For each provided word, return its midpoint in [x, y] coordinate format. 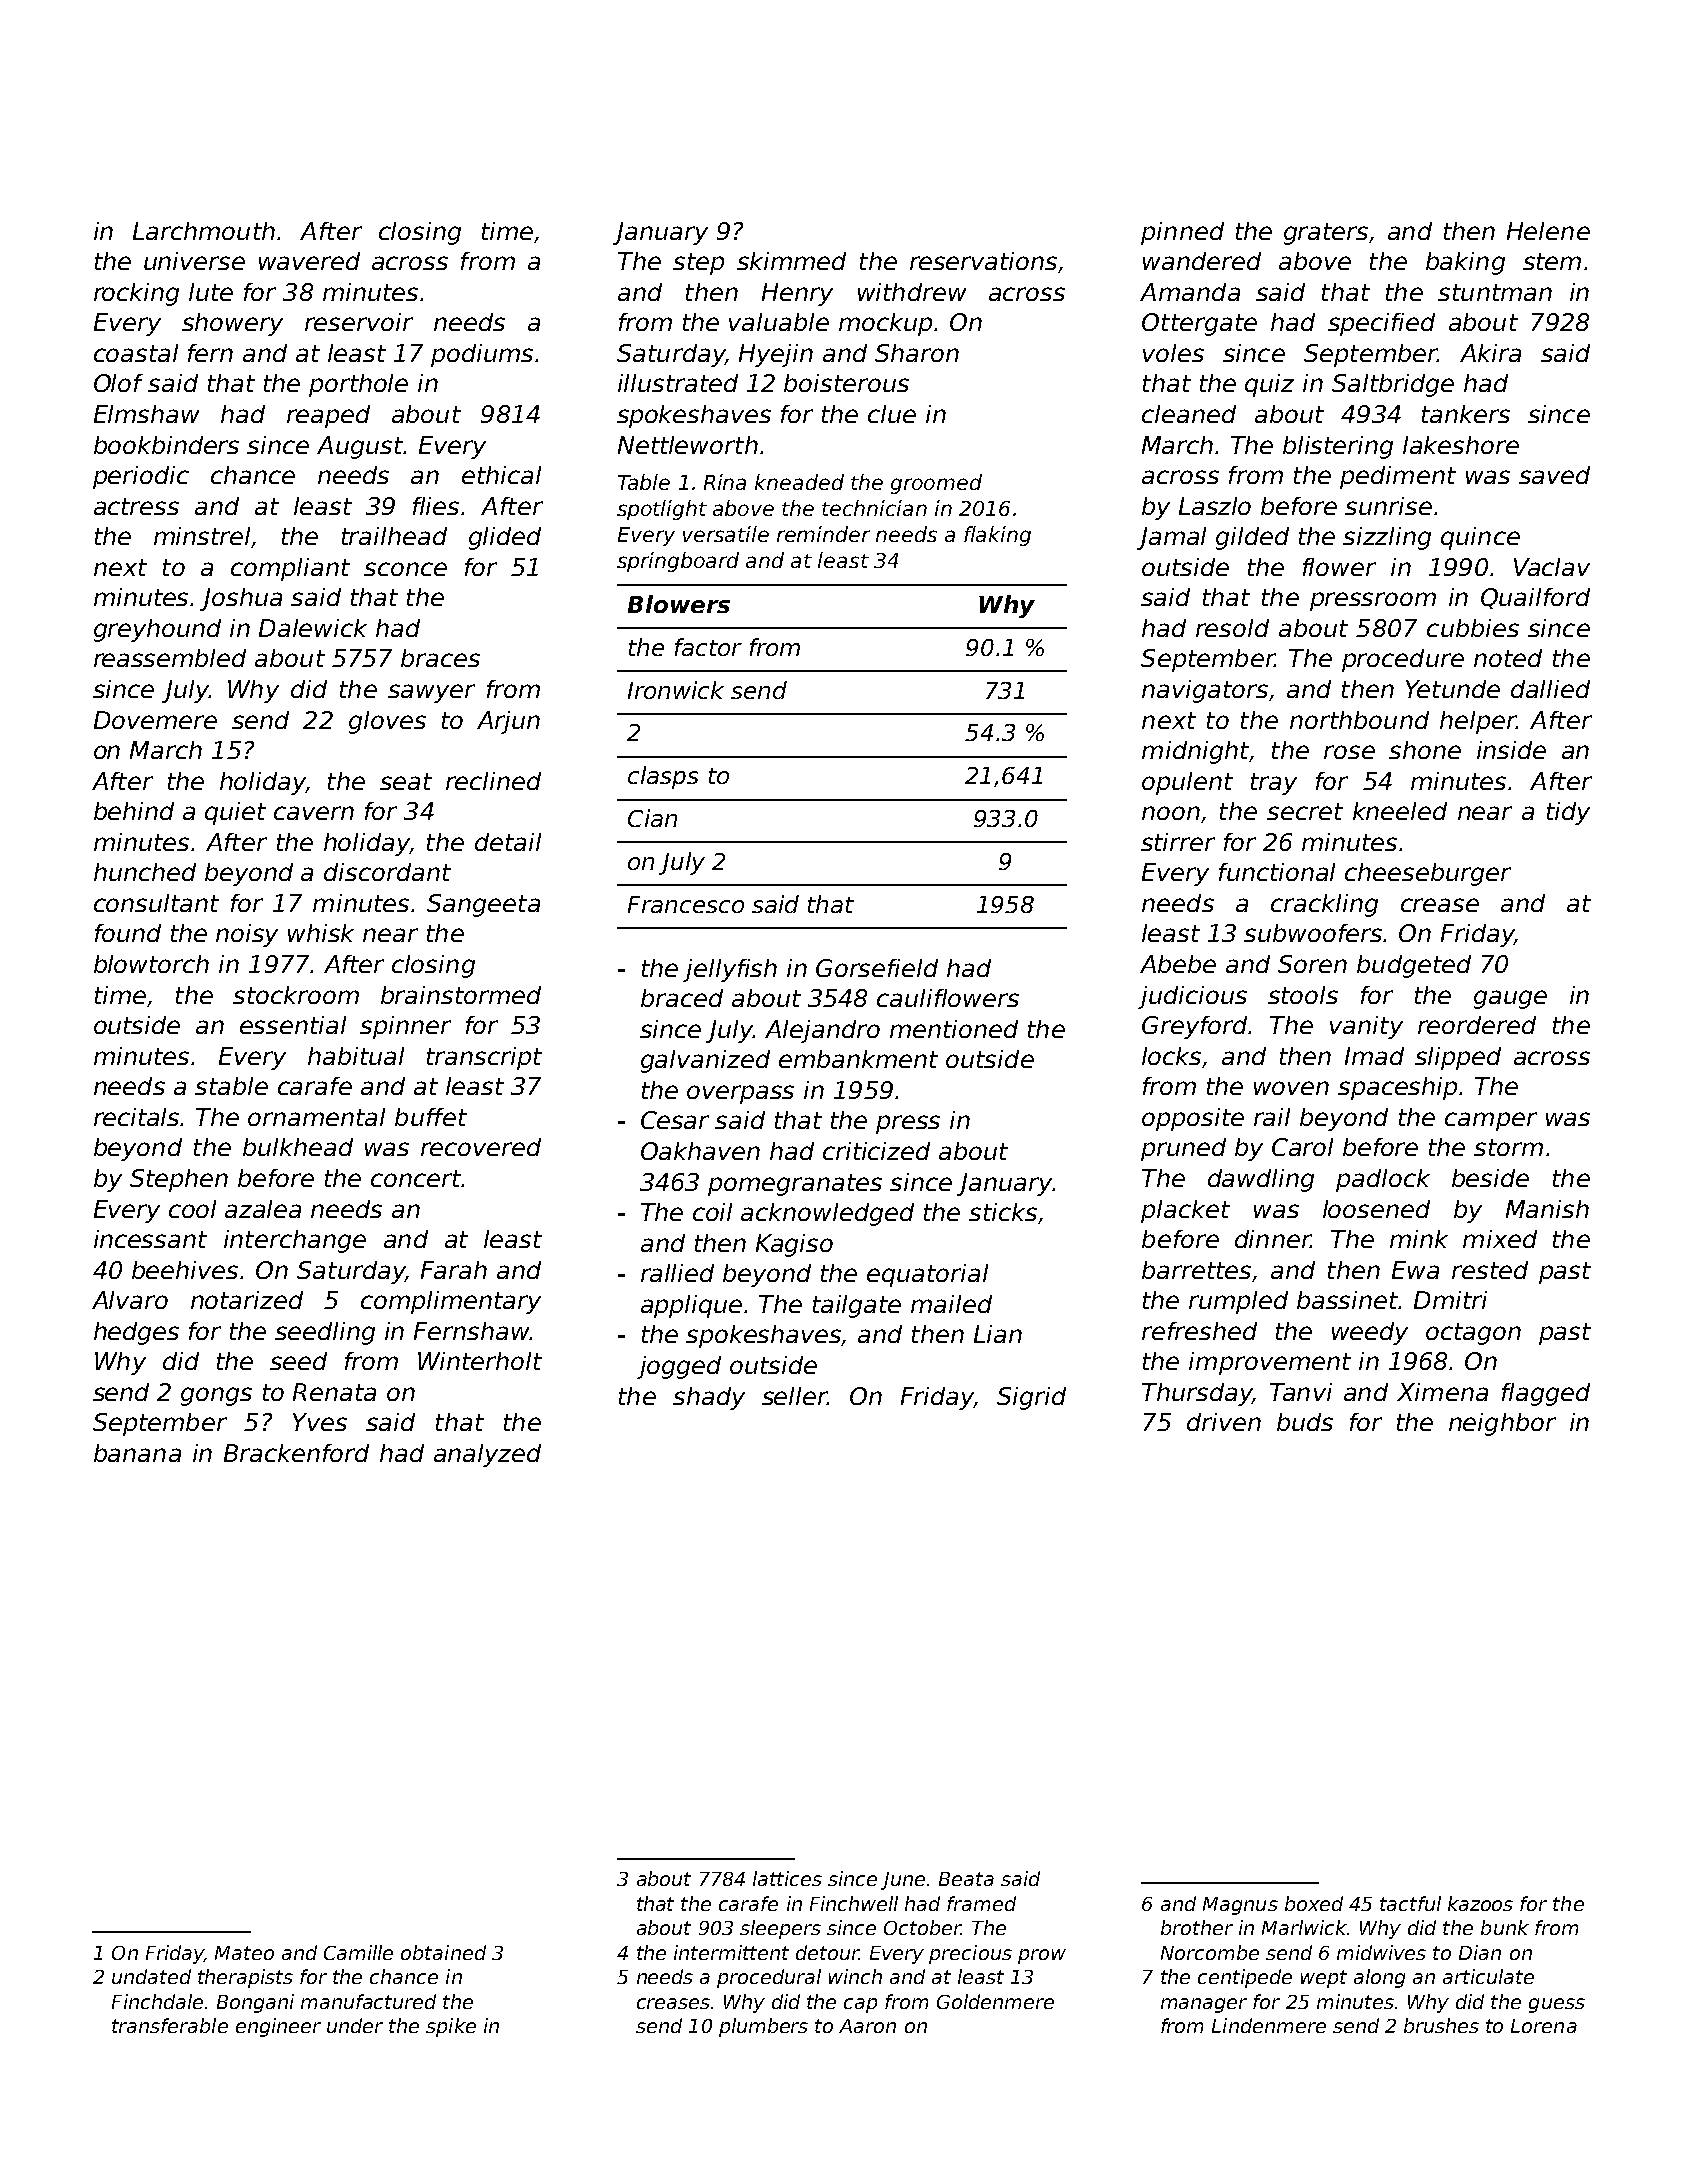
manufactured [368, 2001]
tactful [1410, 1903]
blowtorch [151, 964]
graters [1326, 234]
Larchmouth [204, 231]
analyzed [487, 1455]
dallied [1550, 689]
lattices [787, 1878]
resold [1232, 628]
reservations [983, 261]
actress [136, 506]
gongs [216, 1396]
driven [1224, 1422]
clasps [663, 777]
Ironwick [676, 690]
